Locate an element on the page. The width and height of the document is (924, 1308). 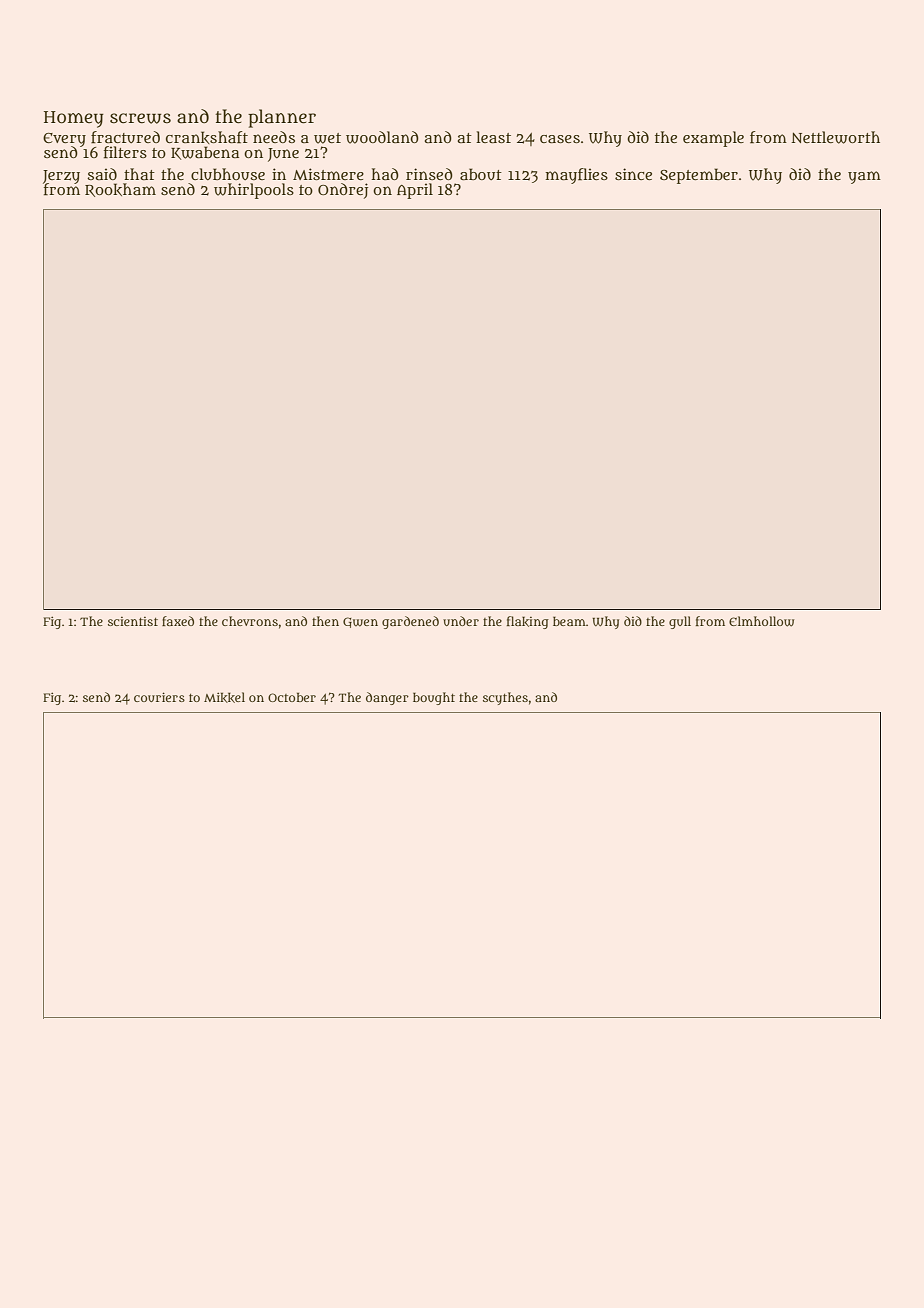
faxed is located at coordinates (178, 621).
